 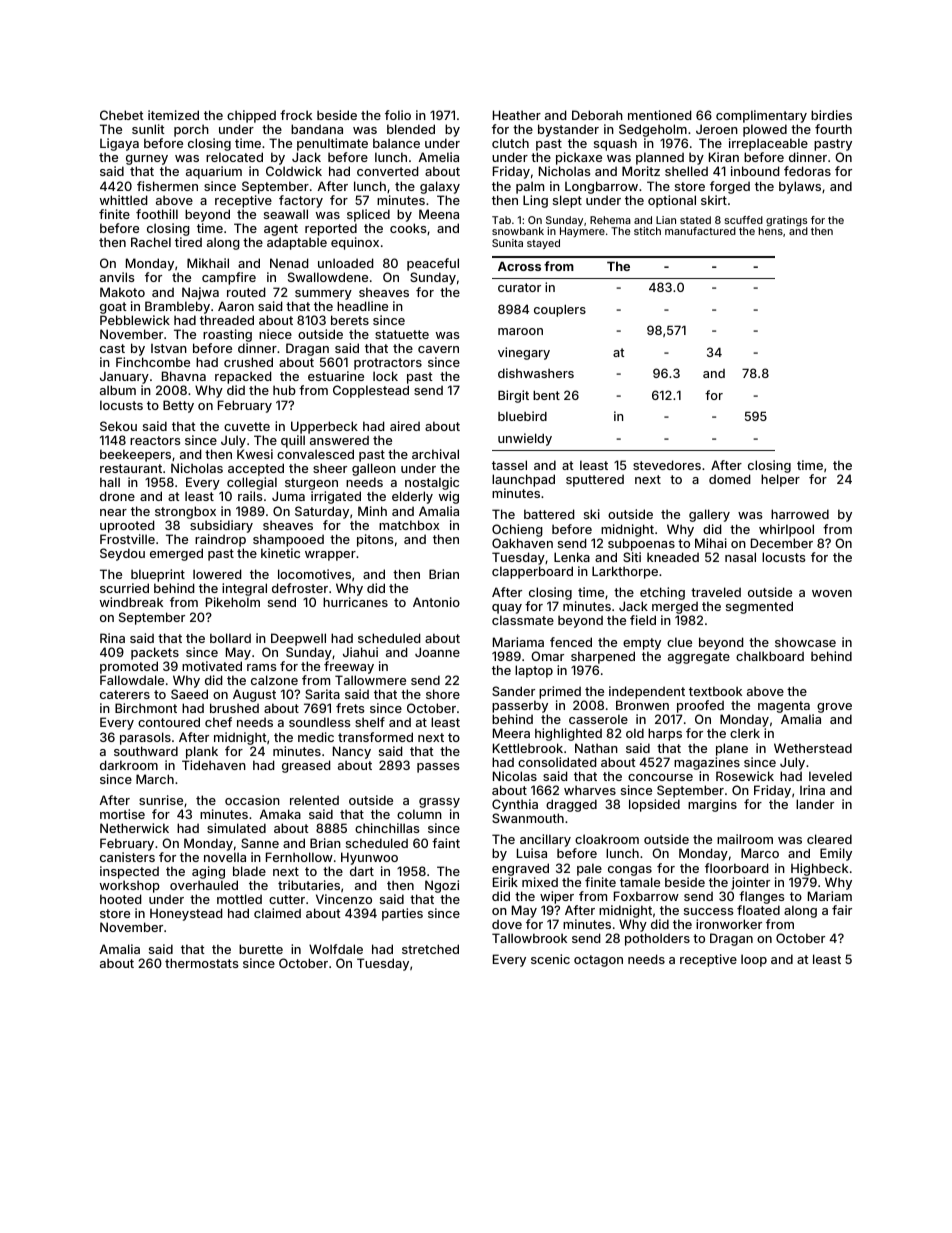 I want to click on foothill, so click(x=157, y=214).
